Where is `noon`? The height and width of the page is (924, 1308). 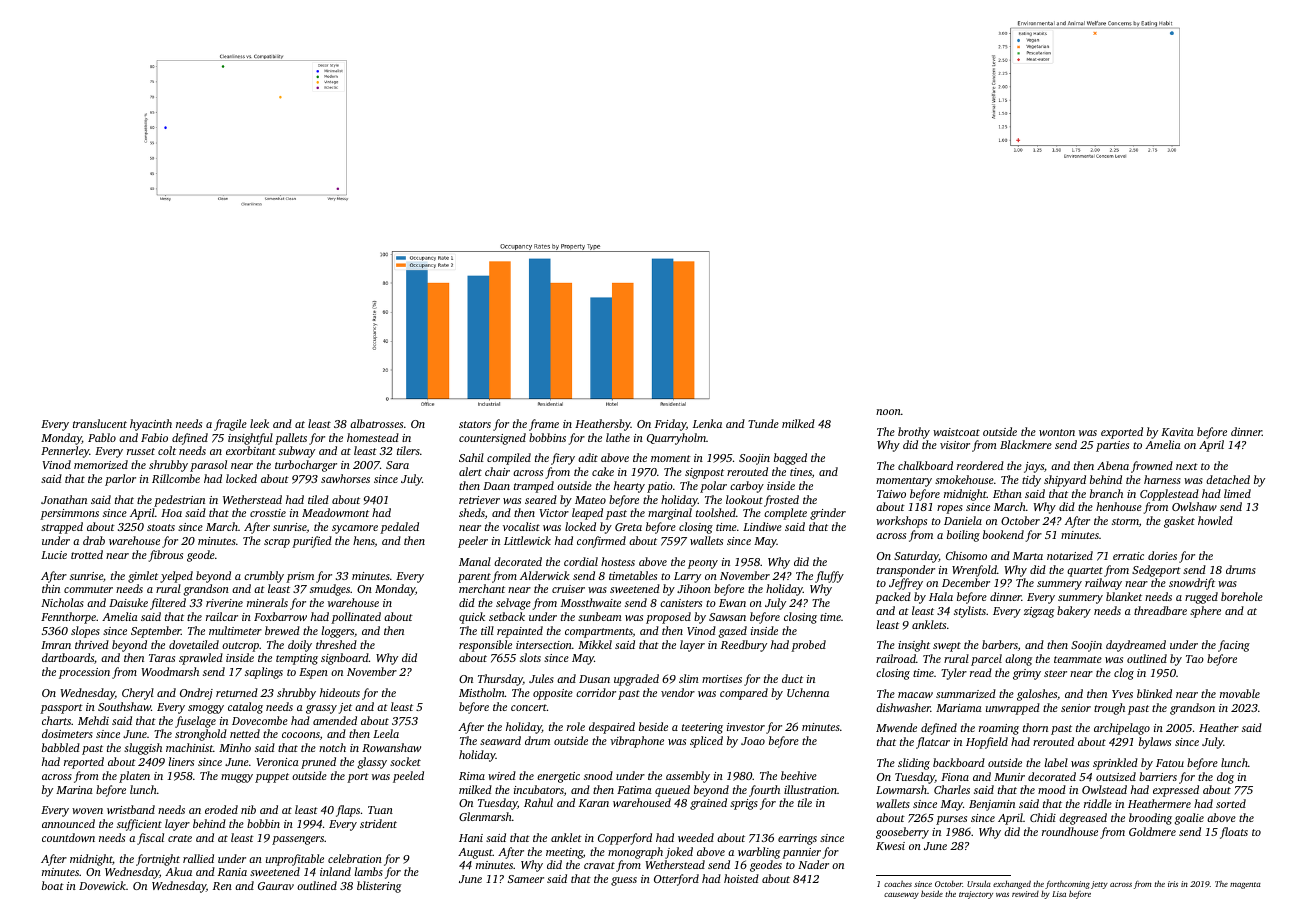 noon is located at coordinates (888, 412).
